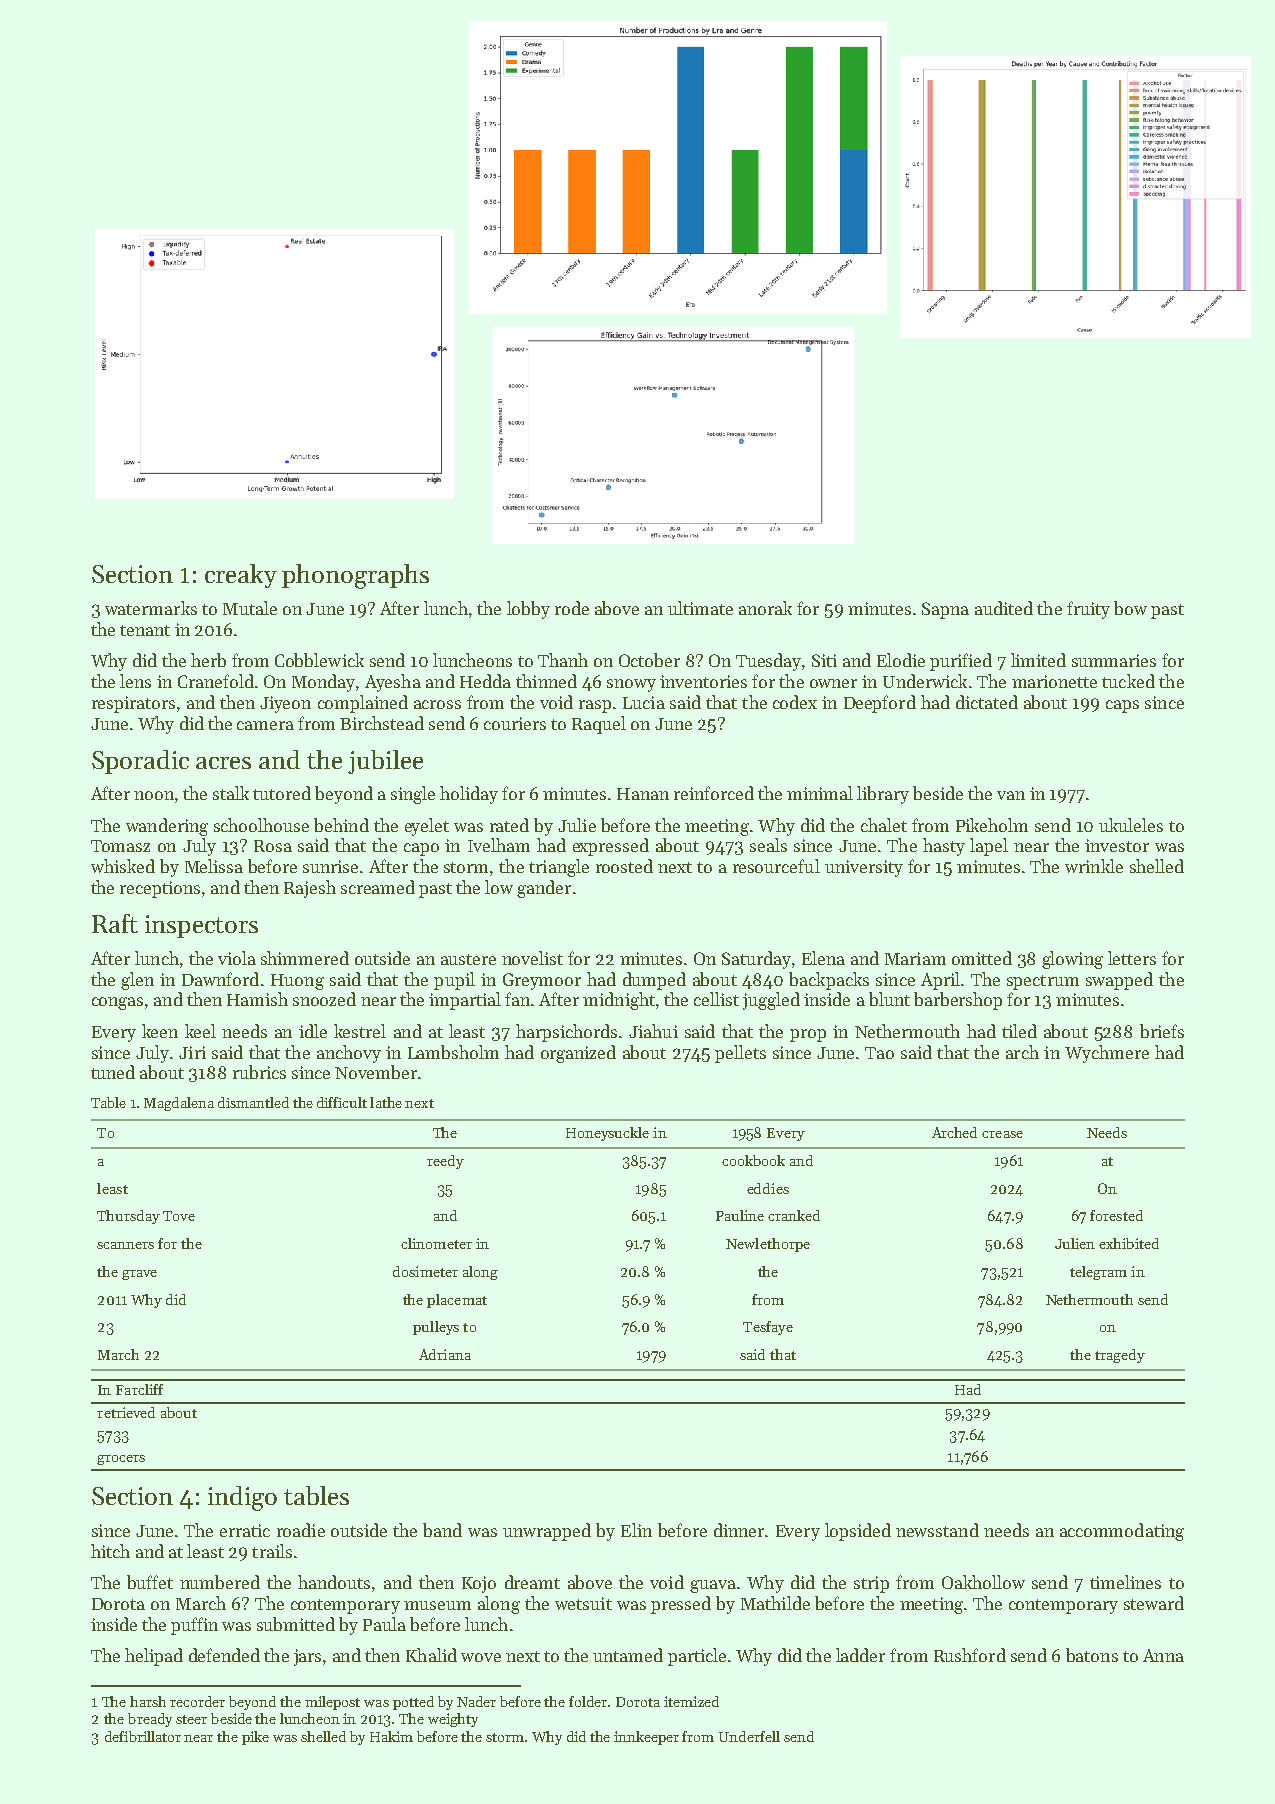 The image size is (1275, 1804). What do you see at coordinates (250, 608) in the image?
I see `Mutale` at bounding box center [250, 608].
